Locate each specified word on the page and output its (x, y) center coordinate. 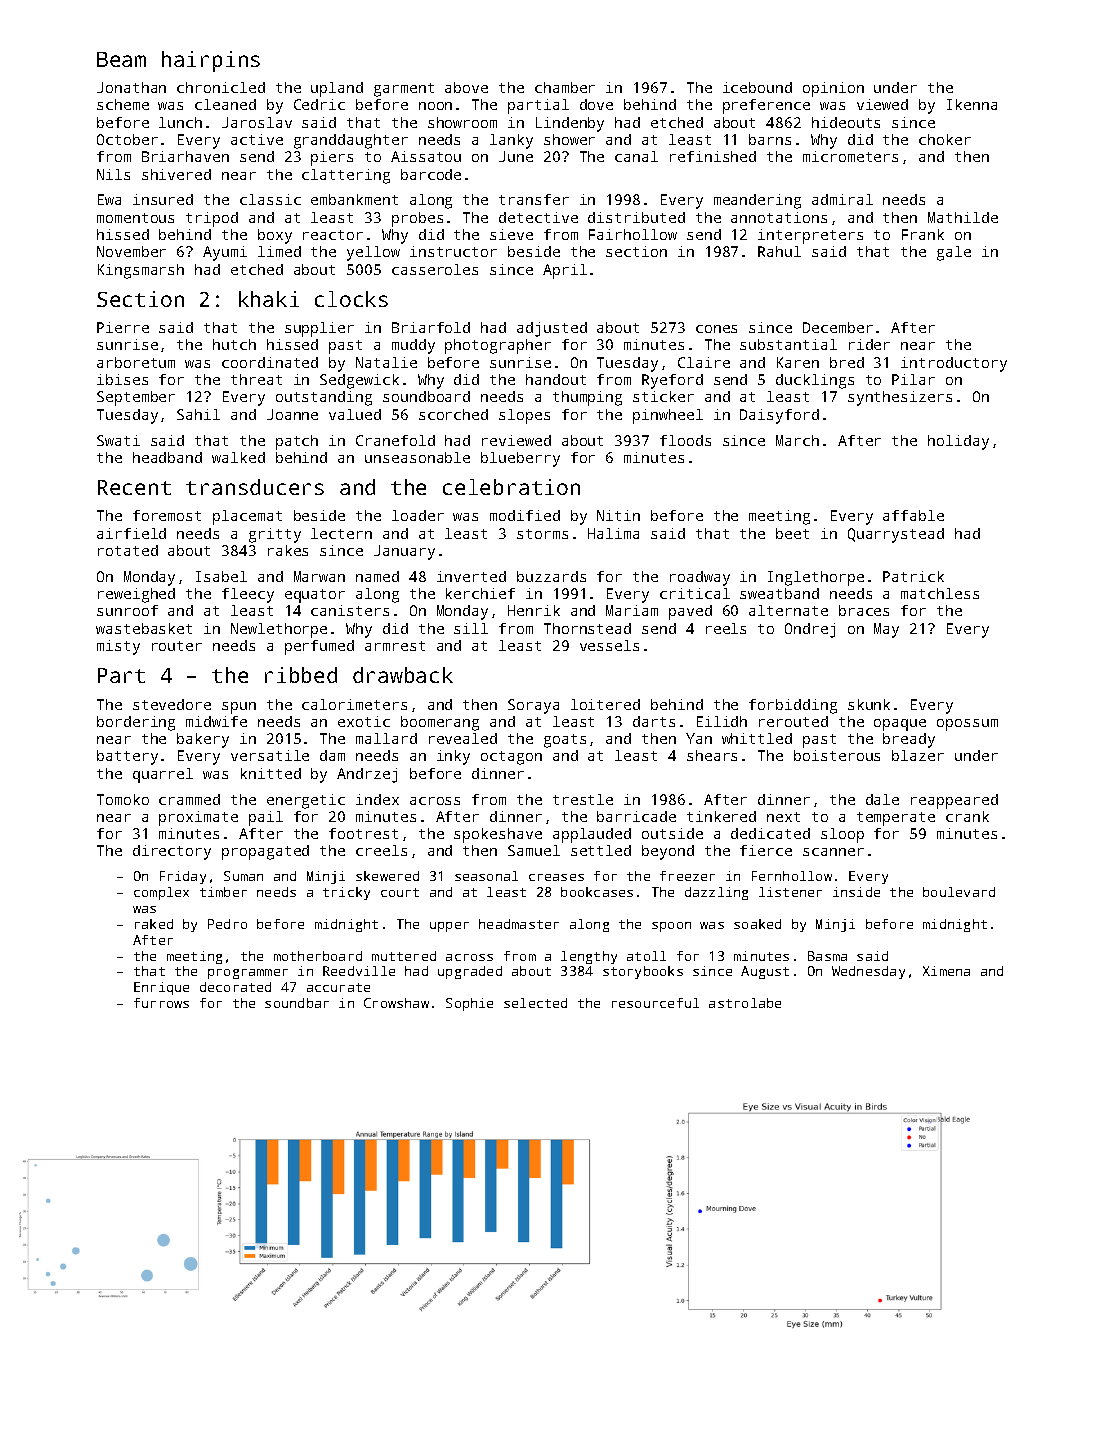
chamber (565, 87)
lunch (180, 122)
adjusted (552, 329)
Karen (798, 362)
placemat (247, 517)
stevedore (172, 704)
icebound (757, 87)
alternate (788, 610)
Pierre (123, 327)
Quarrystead (896, 535)
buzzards (551, 576)
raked (154, 924)
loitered (605, 704)
